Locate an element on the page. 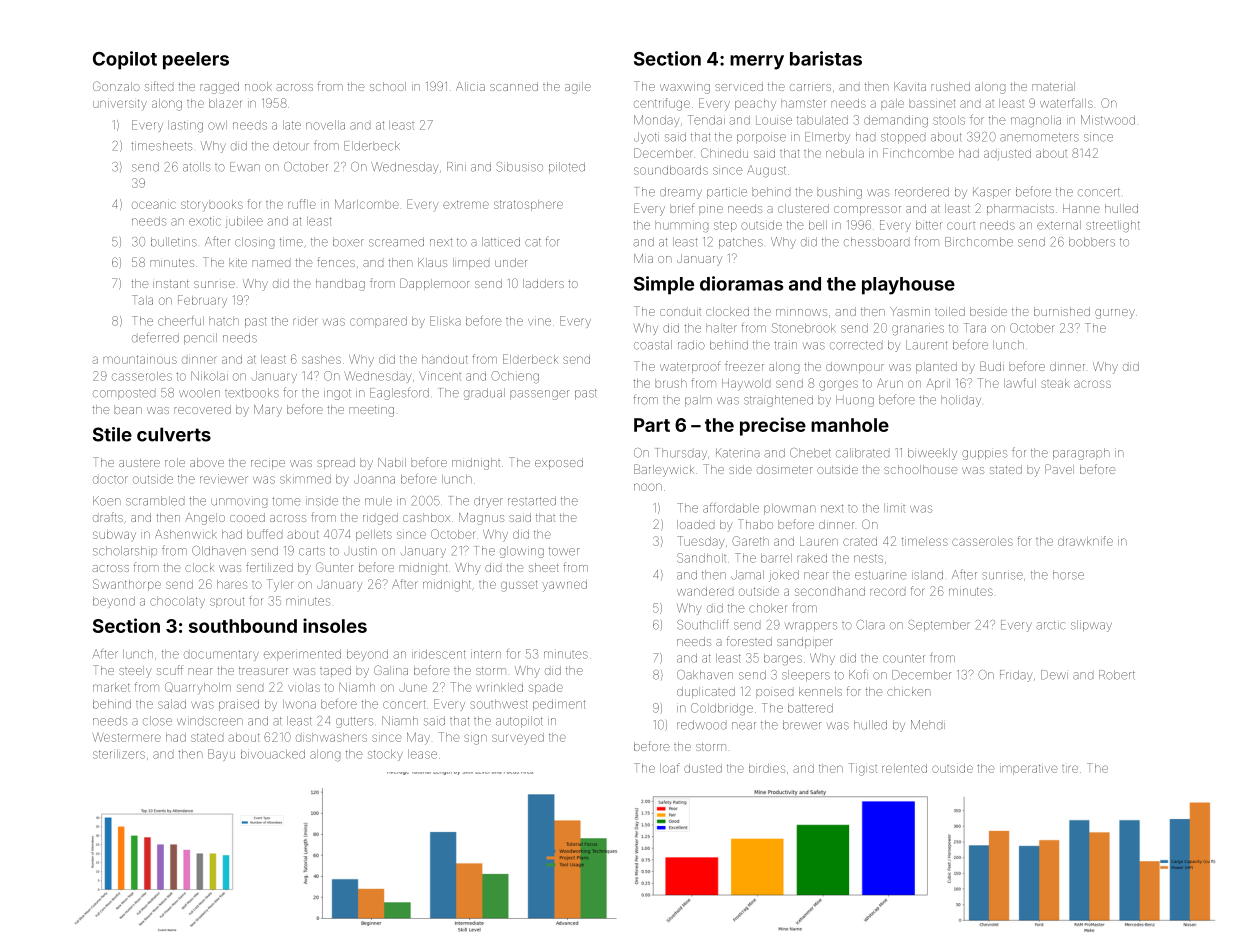 Image resolution: width=1233 pixels, height=952 pixels. pale is located at coordinates (892, 104).
